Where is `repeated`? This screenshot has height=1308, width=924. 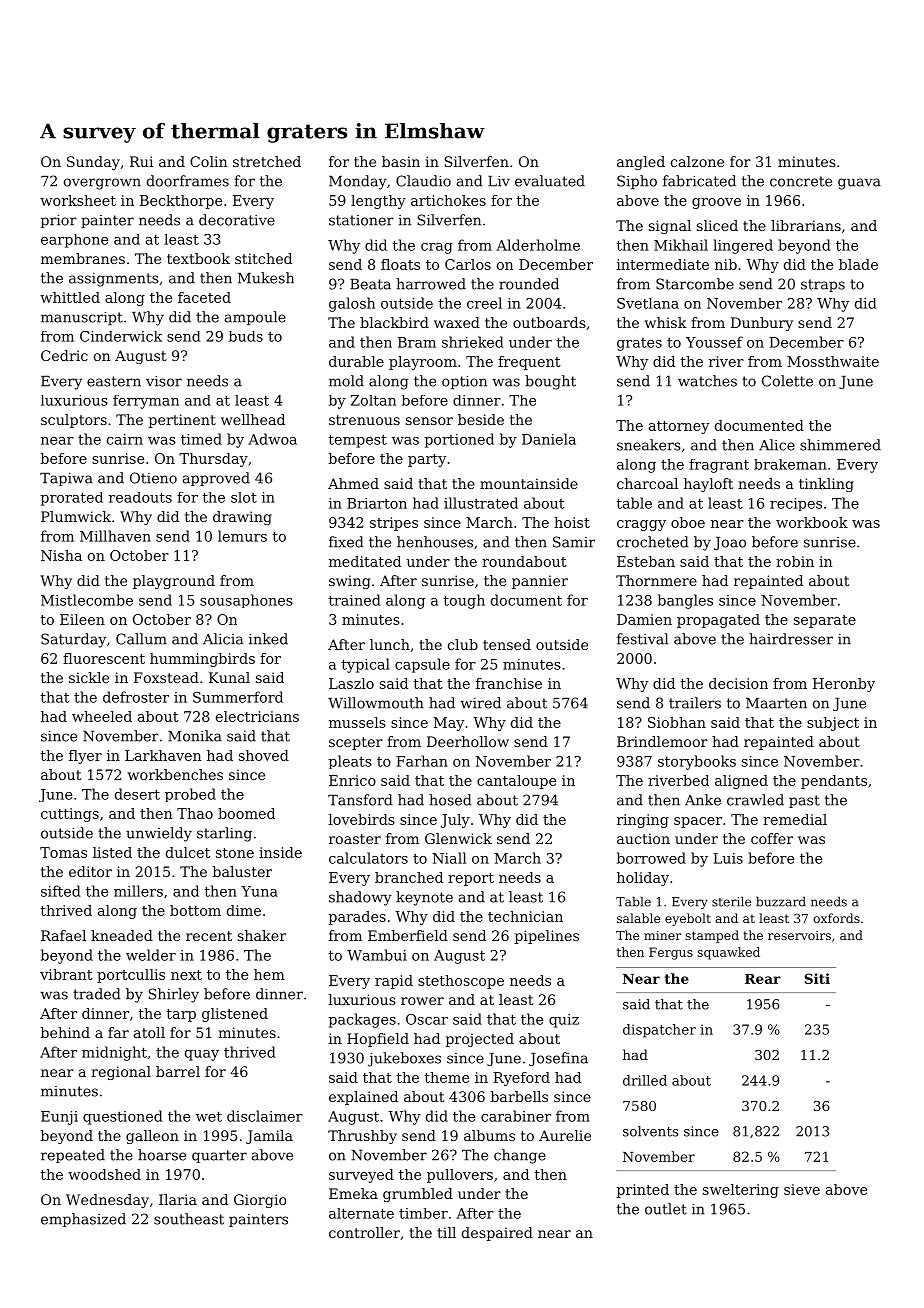 repeated is located at coordinates (73, 1156).
